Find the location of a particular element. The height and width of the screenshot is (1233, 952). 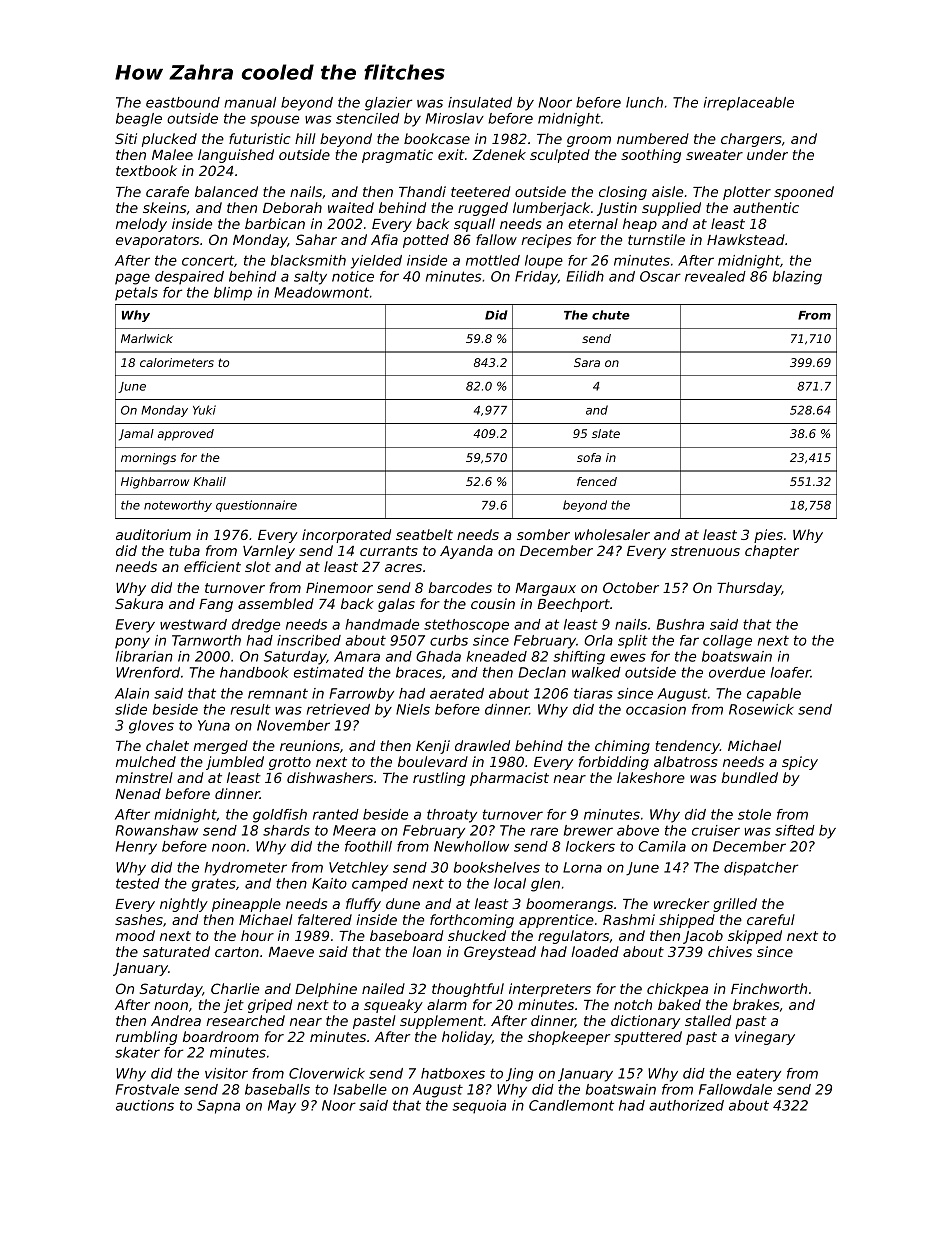

Jamal is located at coordinates (136, 435).
